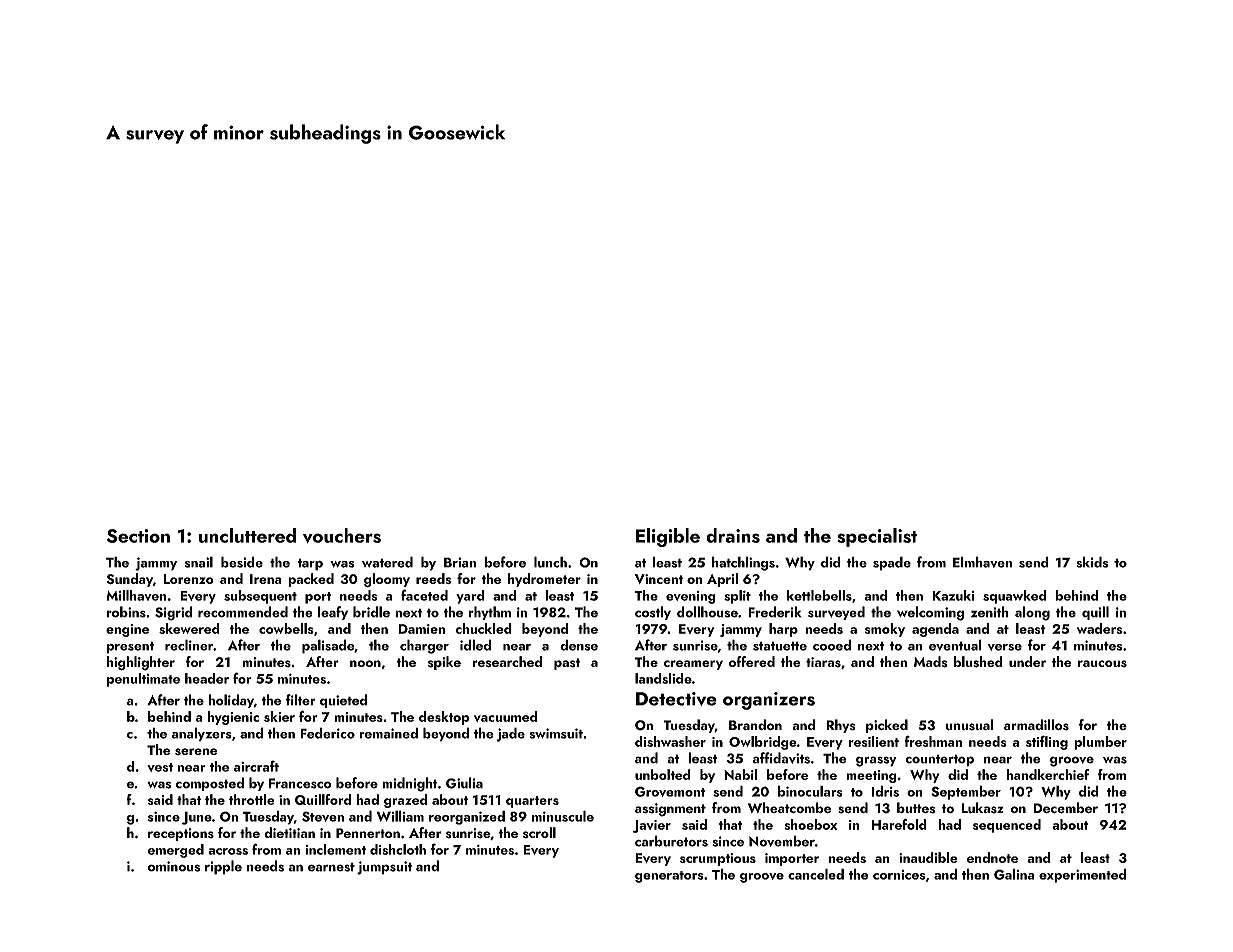  What do you see at coordinates (138, 536) in the screenshot?
I see `Section` at bounding box center [138, 536].
